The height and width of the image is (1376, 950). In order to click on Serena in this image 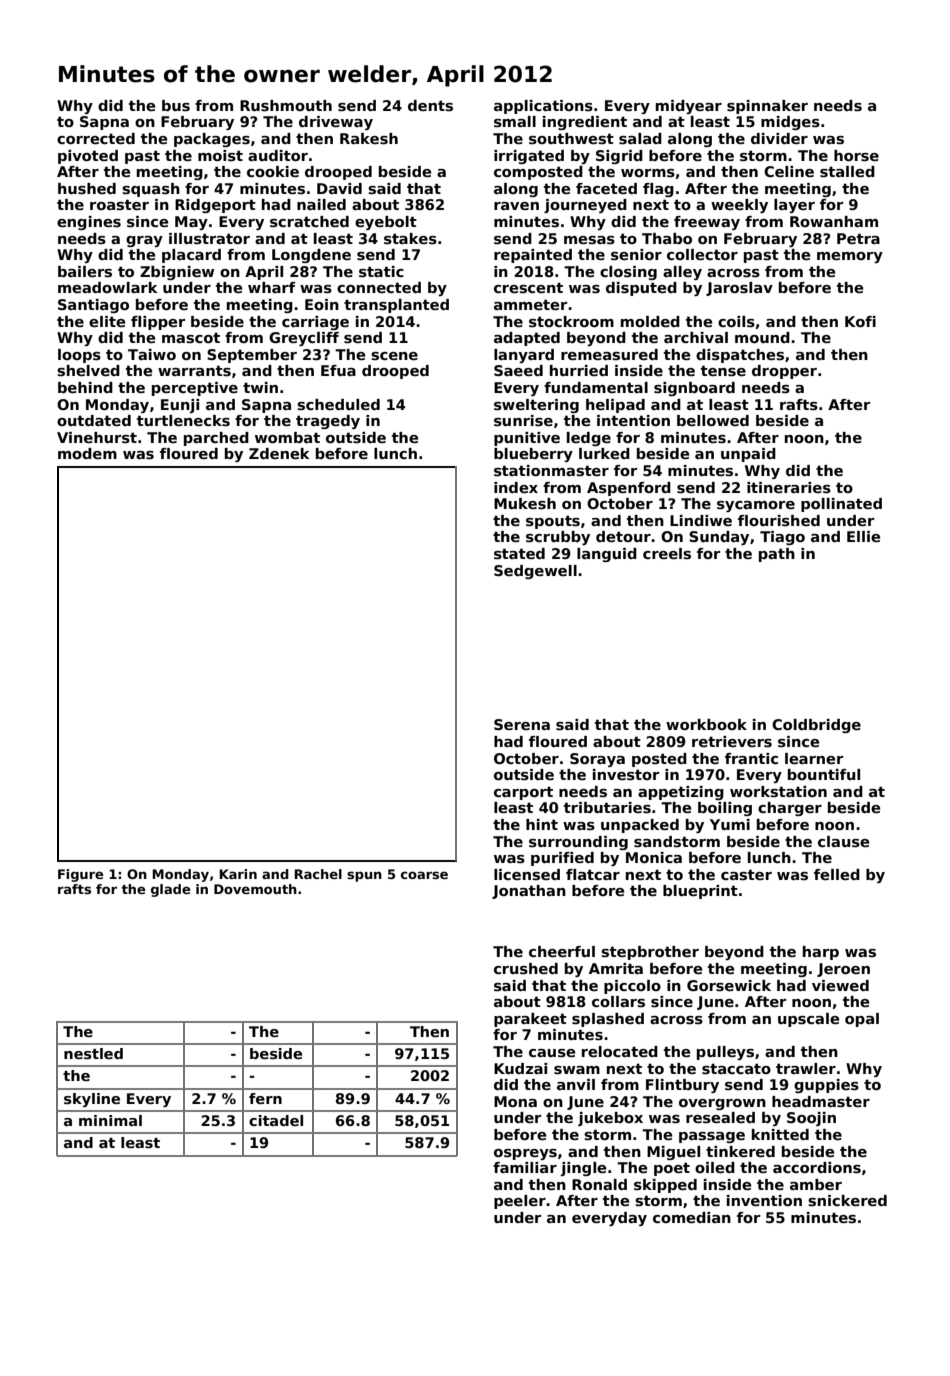, I will do `click(522, 724)`.
